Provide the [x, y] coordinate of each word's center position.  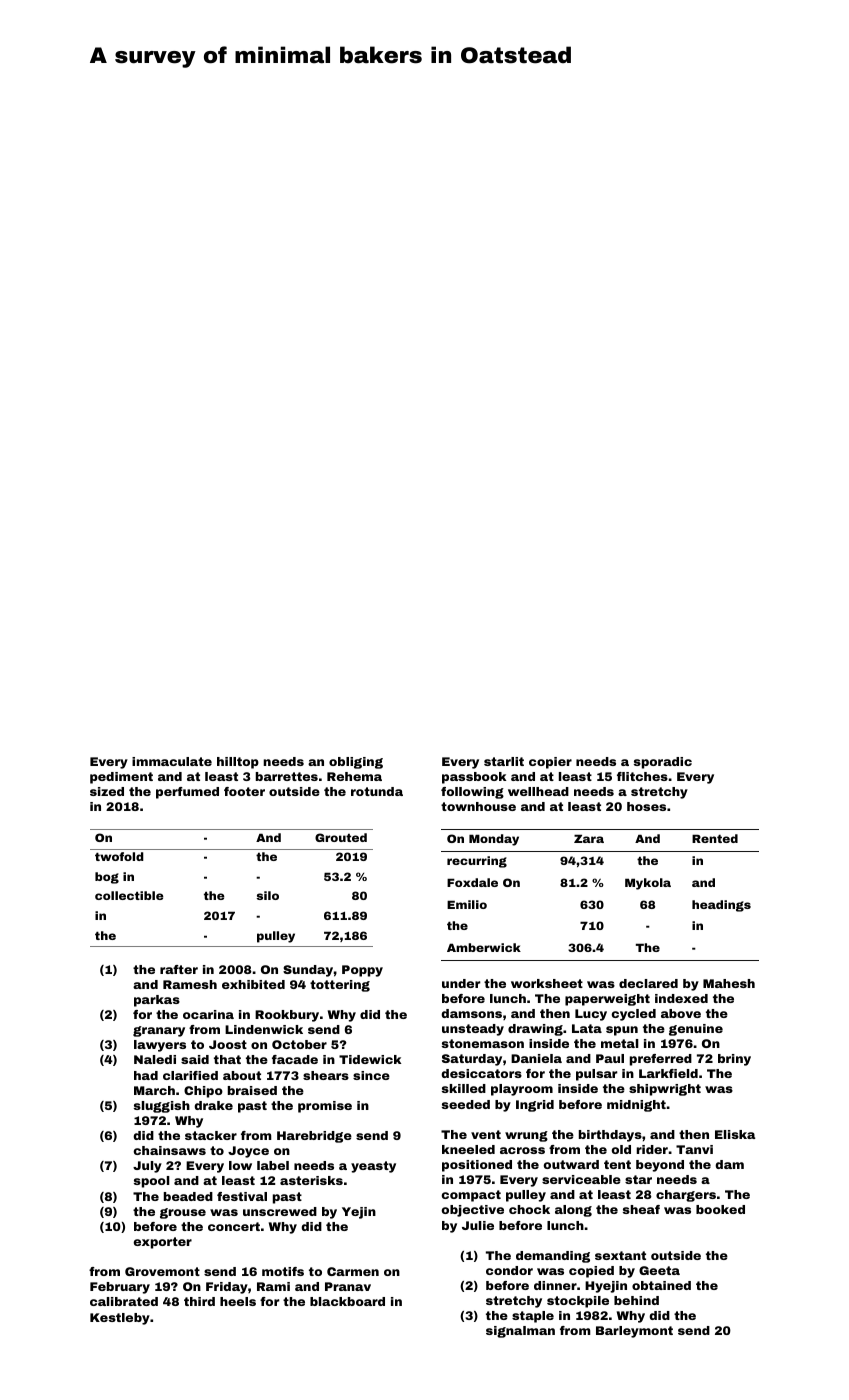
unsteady [473, 1030]
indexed [681, 998]
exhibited [253, 984]
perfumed [187, 793]
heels [238, 1301]
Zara [589, 838]
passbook [474, 778]
